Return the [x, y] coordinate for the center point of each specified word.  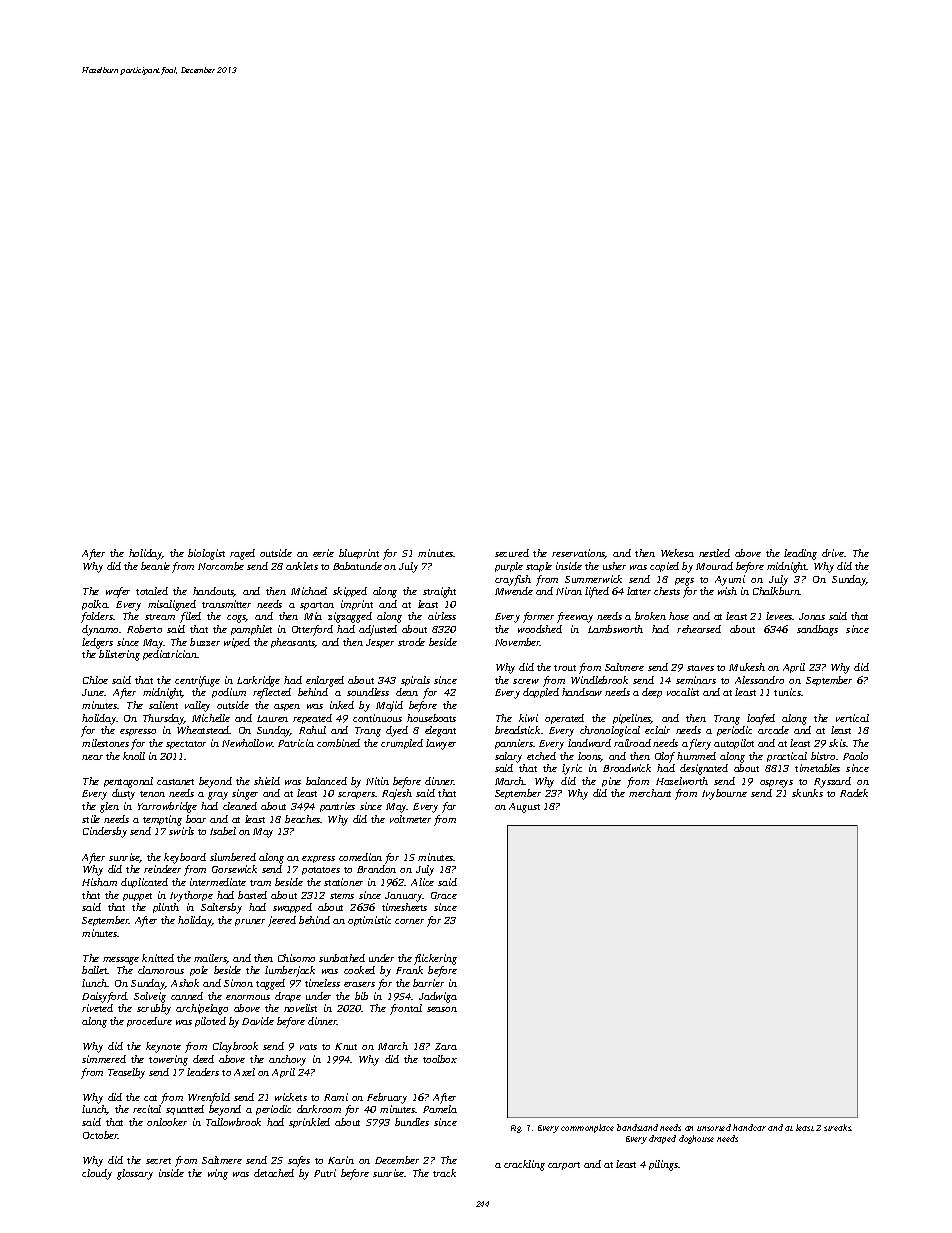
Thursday [164, 719]
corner [409, 921]
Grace [444, 895]
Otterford [312, 630]
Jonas [812, 616]
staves [700, 668]
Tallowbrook [233, 1122]
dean [407, 692]
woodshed [540, 629]
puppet [137, 897]
